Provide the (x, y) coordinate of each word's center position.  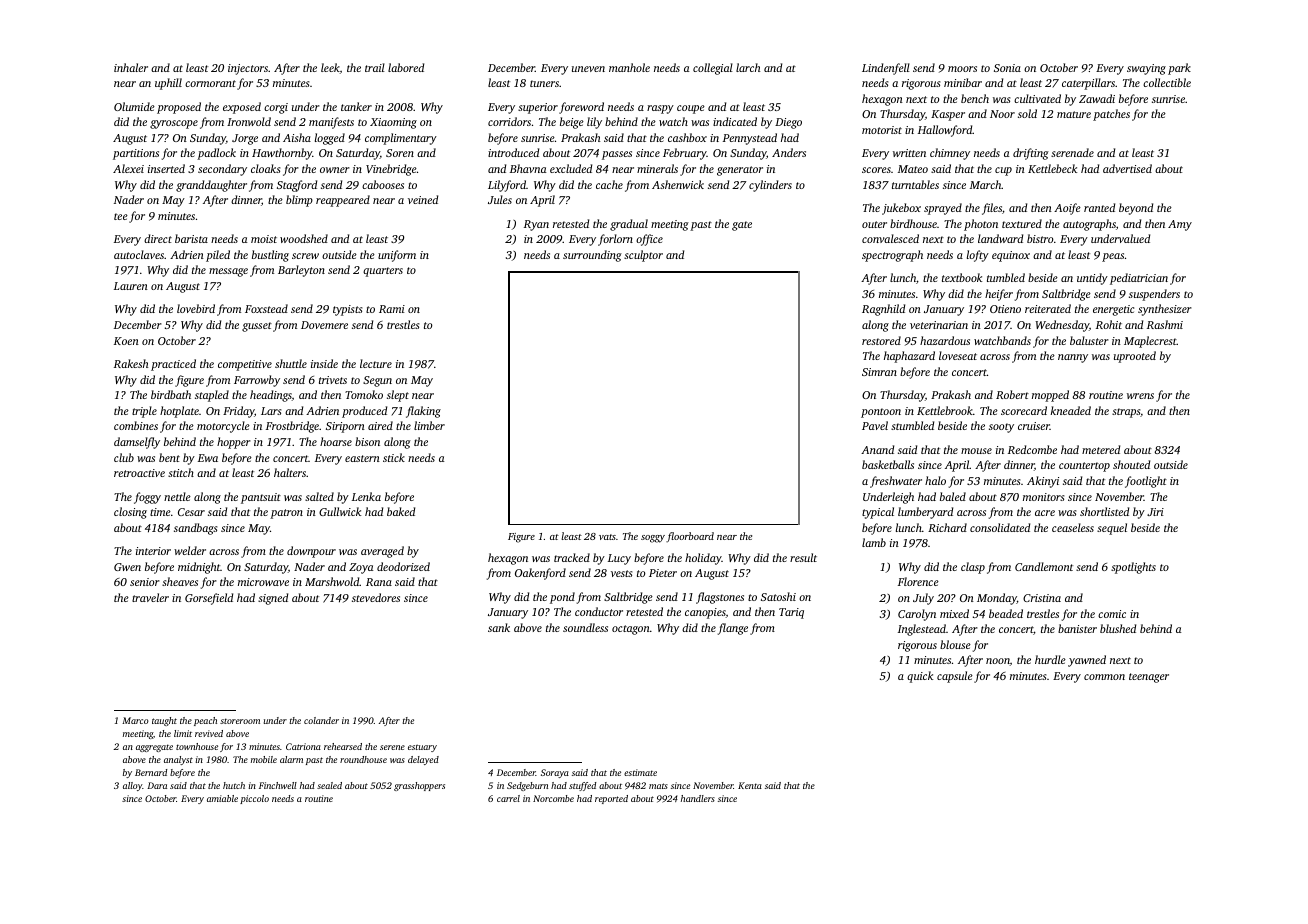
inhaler (131, 67)
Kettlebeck (1052, 168)
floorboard (690, 537)
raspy (660, 109)
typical (878, 513)
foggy (147, 498)
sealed (329, 785)
